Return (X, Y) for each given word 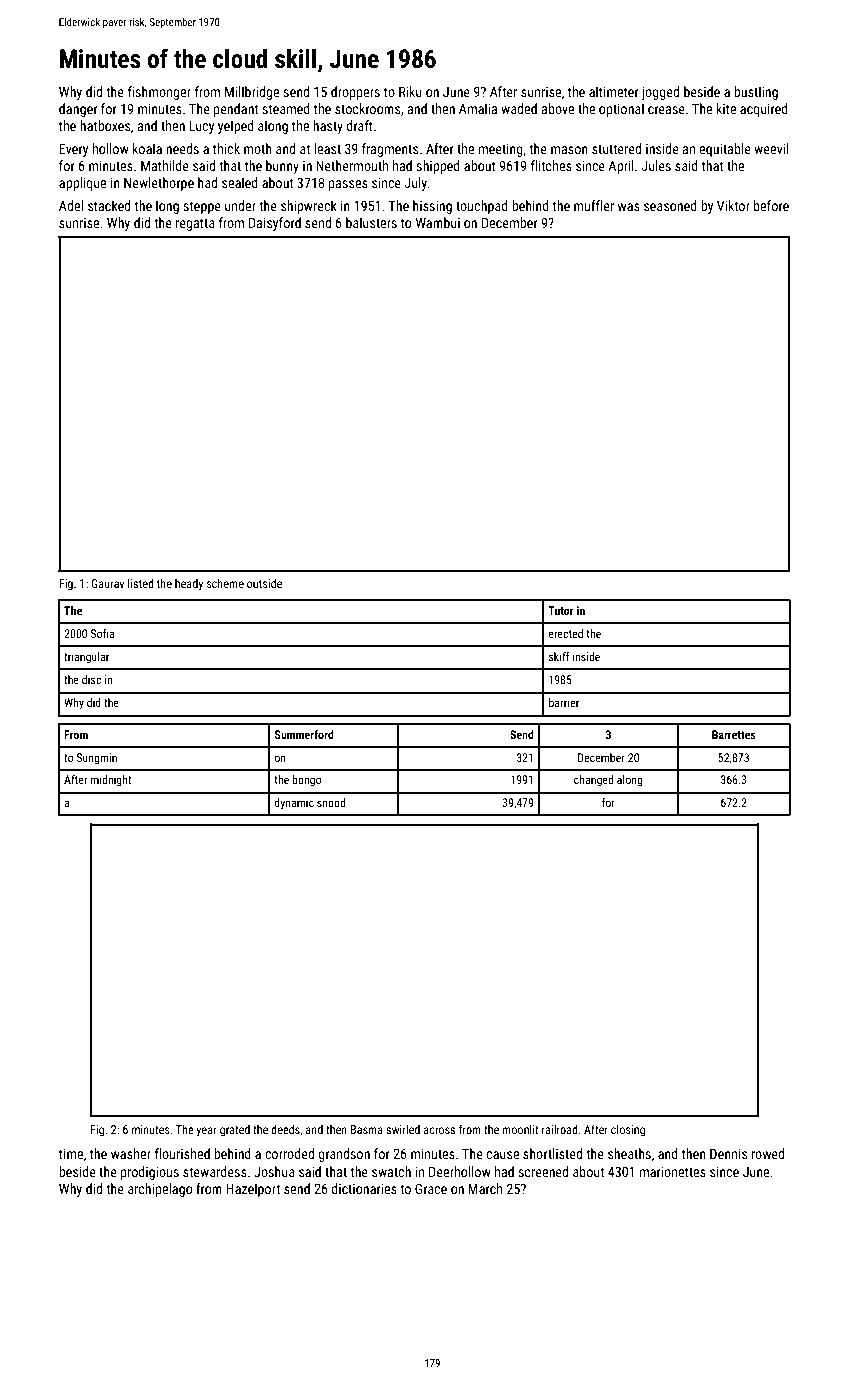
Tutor (561, 610)
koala (147, 148)
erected (566, 633)
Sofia (102, 633)
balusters (371, 222)
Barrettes (734, 734)
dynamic (294, 804)
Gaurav (107, 583)
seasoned (670, 205)
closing (628, 1131)
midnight (111, 781)
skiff (559, 656)
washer (131, 1153)
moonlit (520, 1129)
